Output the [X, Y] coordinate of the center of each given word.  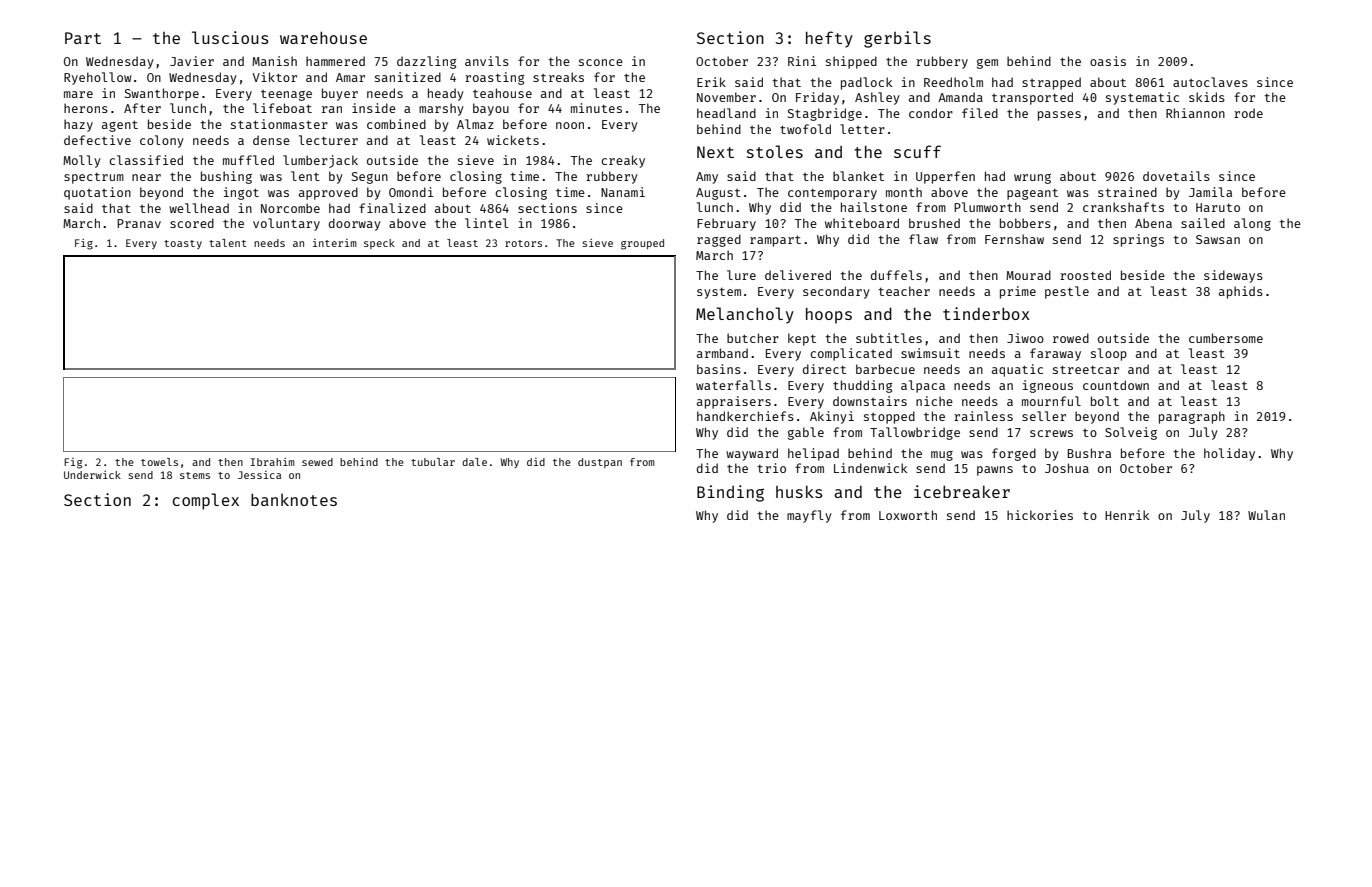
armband [722, 353]
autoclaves [1210, 82]
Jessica [259, 475]
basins [719, 369]
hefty [829, 39]
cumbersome [1226, 338]
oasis [1108, 61]
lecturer [328, 140]
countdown [1116, 385]
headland [726, 113]
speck [379, 244]
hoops [829, 316]
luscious [230, 37]
